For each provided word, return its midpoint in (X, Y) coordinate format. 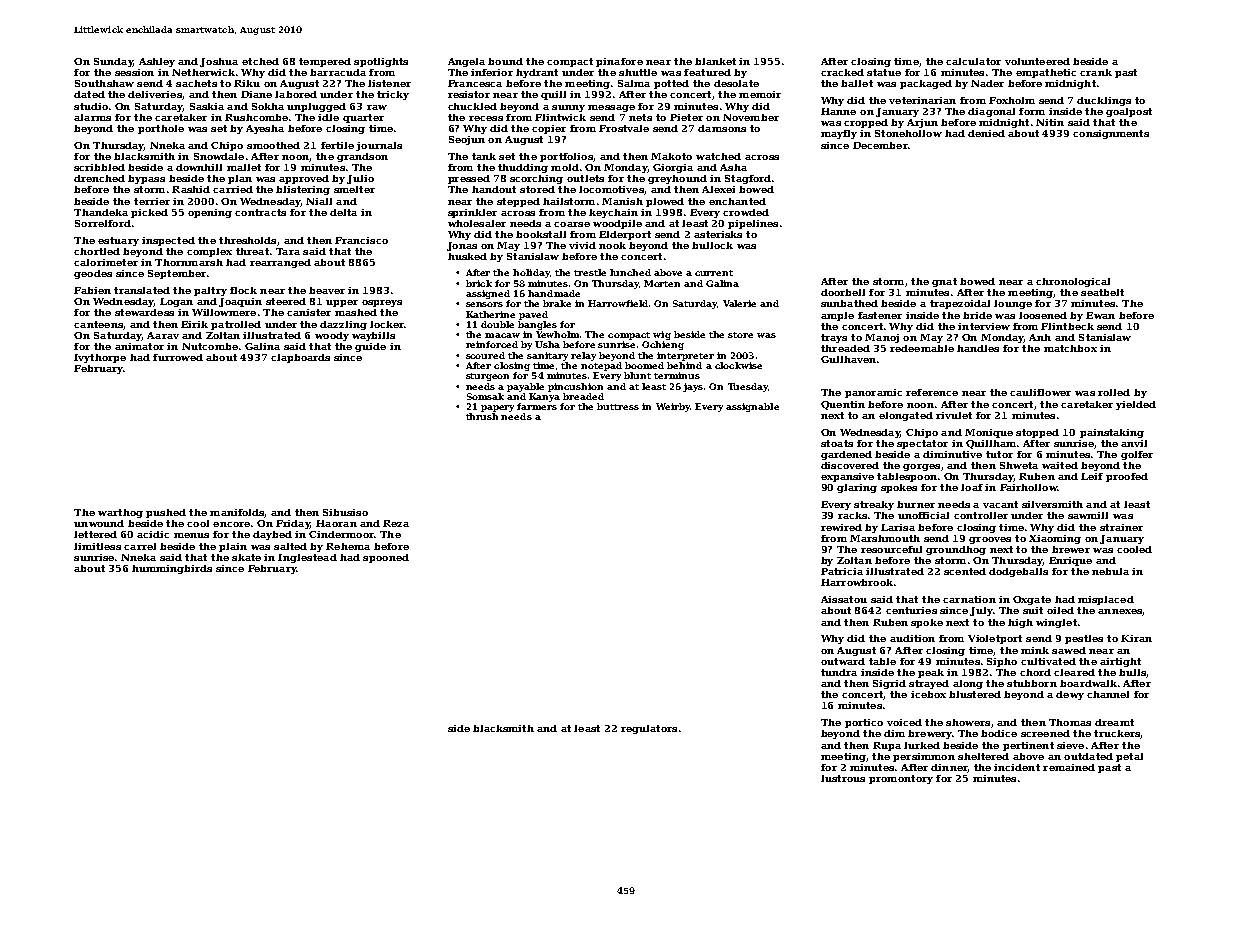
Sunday (113, 62)
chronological (1073, 282)
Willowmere (224, 312)
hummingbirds (172, 569)
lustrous (843, 778)
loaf (972, 487)
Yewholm (557, 334)
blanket (715, 61)
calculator (973, 61)
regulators (649, 729)
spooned (386, 558)
